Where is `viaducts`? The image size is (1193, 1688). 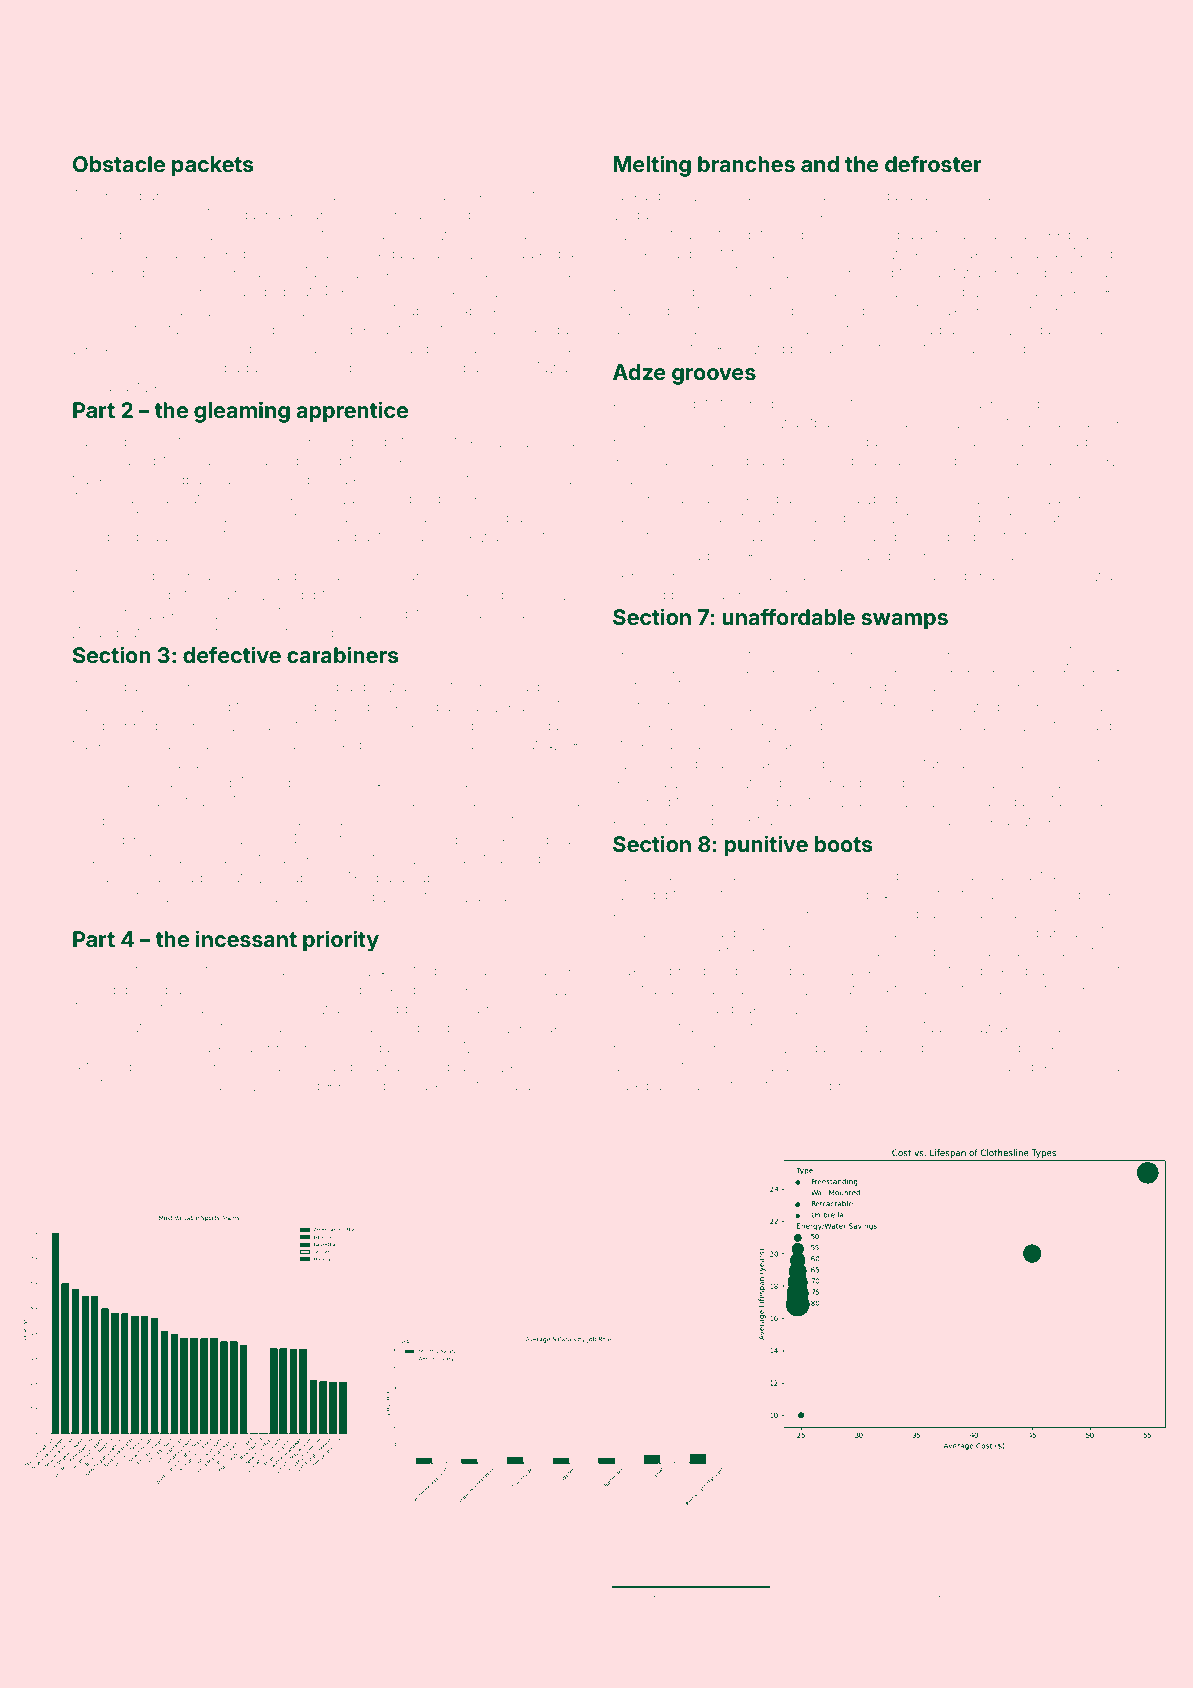 viaducts is located at coordinates (640, 214).
